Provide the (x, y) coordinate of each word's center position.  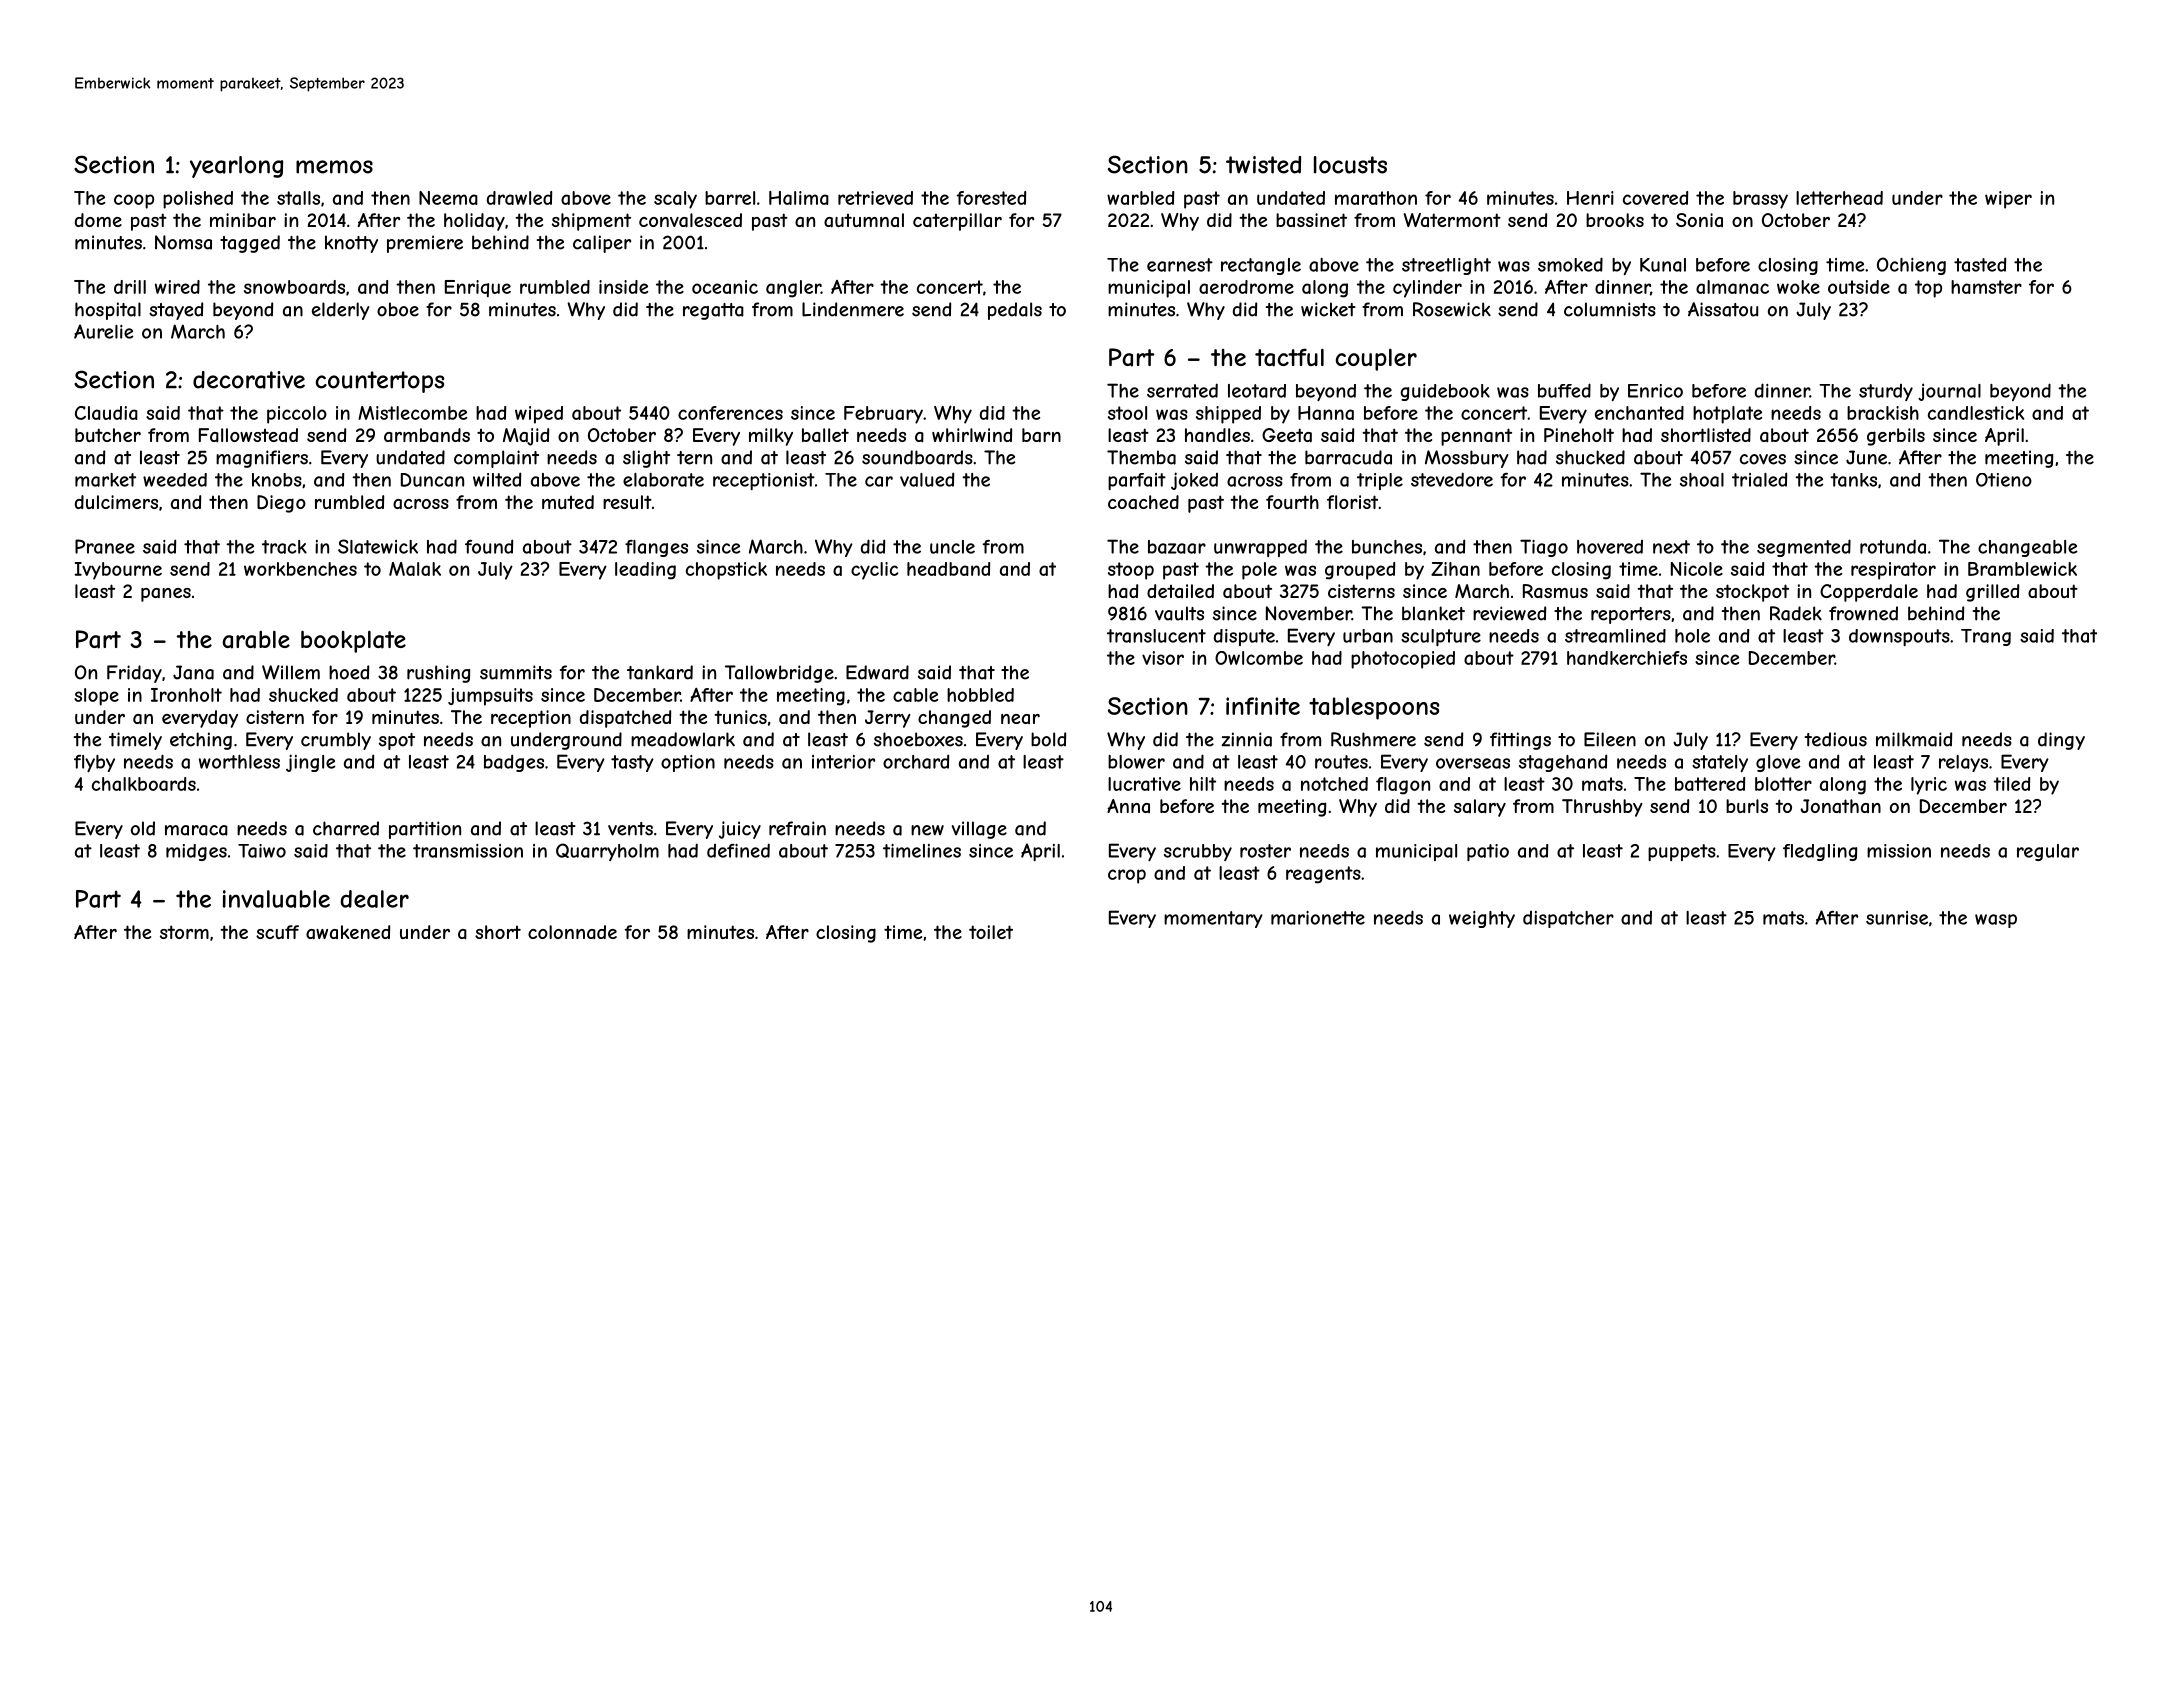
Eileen (1610, 739)
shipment (591, 222)
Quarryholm (607, 852)
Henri (1590, 198)
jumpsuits (490, 697)
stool (1127, 413)
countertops (380, 382)
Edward (877, 672)
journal (1949, 392)
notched (1334, 784)
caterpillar (957, 222)
